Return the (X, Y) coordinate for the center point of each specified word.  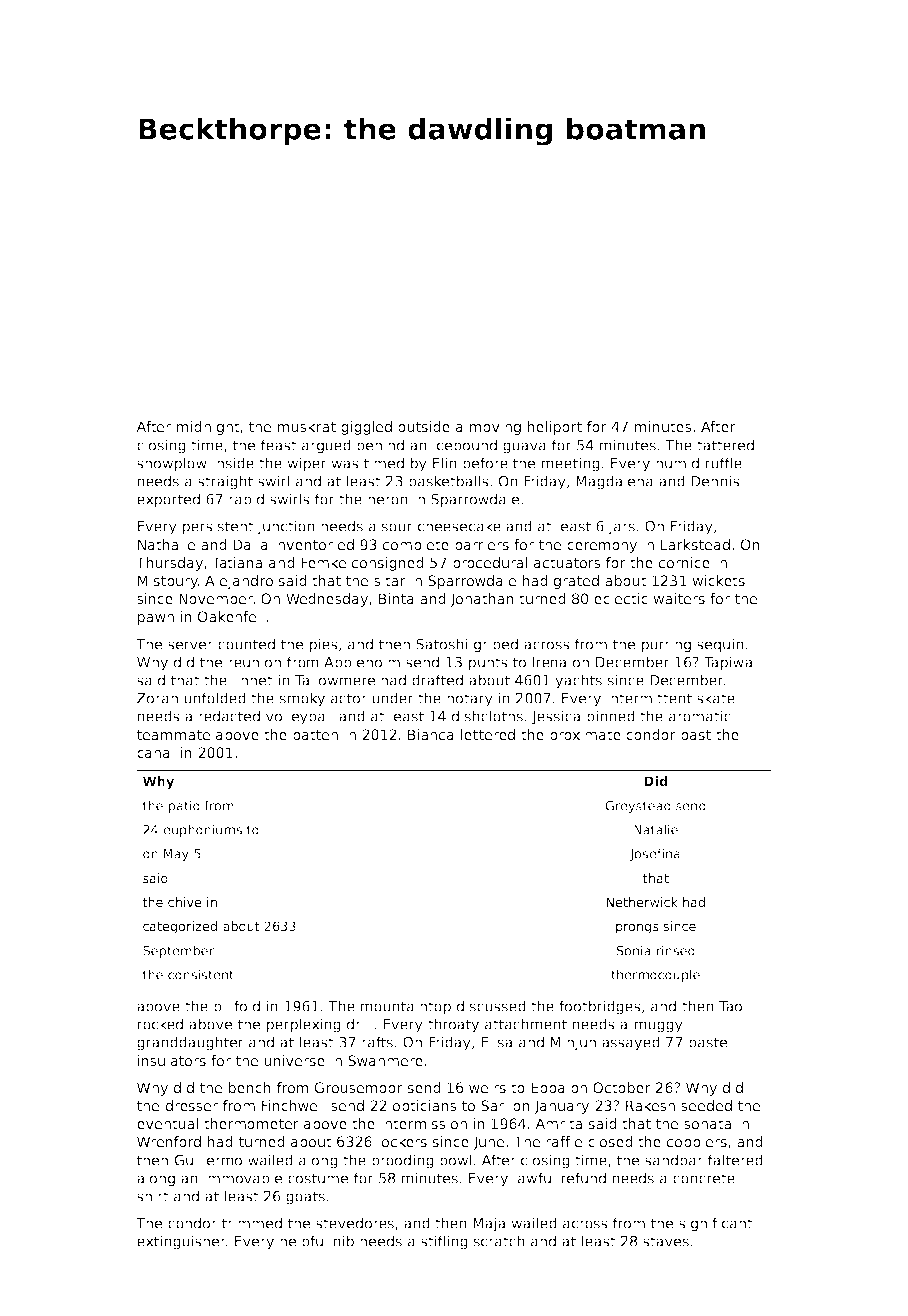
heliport (555, 428)
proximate (585, 736)
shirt (153, 1196)
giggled (366, 428)
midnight (208, 428)
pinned (611, 717)
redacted (229, 716)
